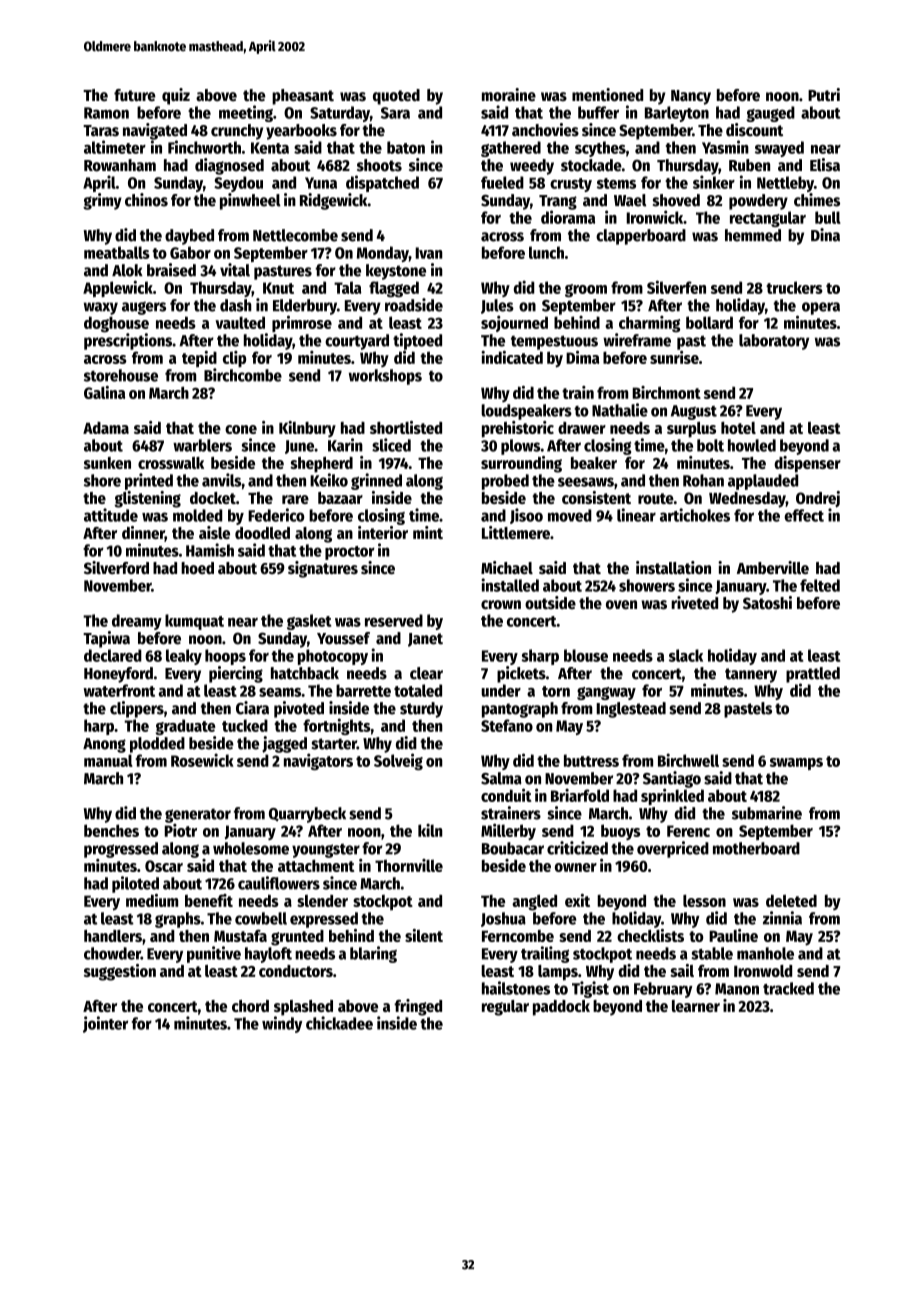 This screenshot has width=924, height=1308. Describe the element at coordinates (414, 305) in the screenshot. I see `roadside` at that location.
